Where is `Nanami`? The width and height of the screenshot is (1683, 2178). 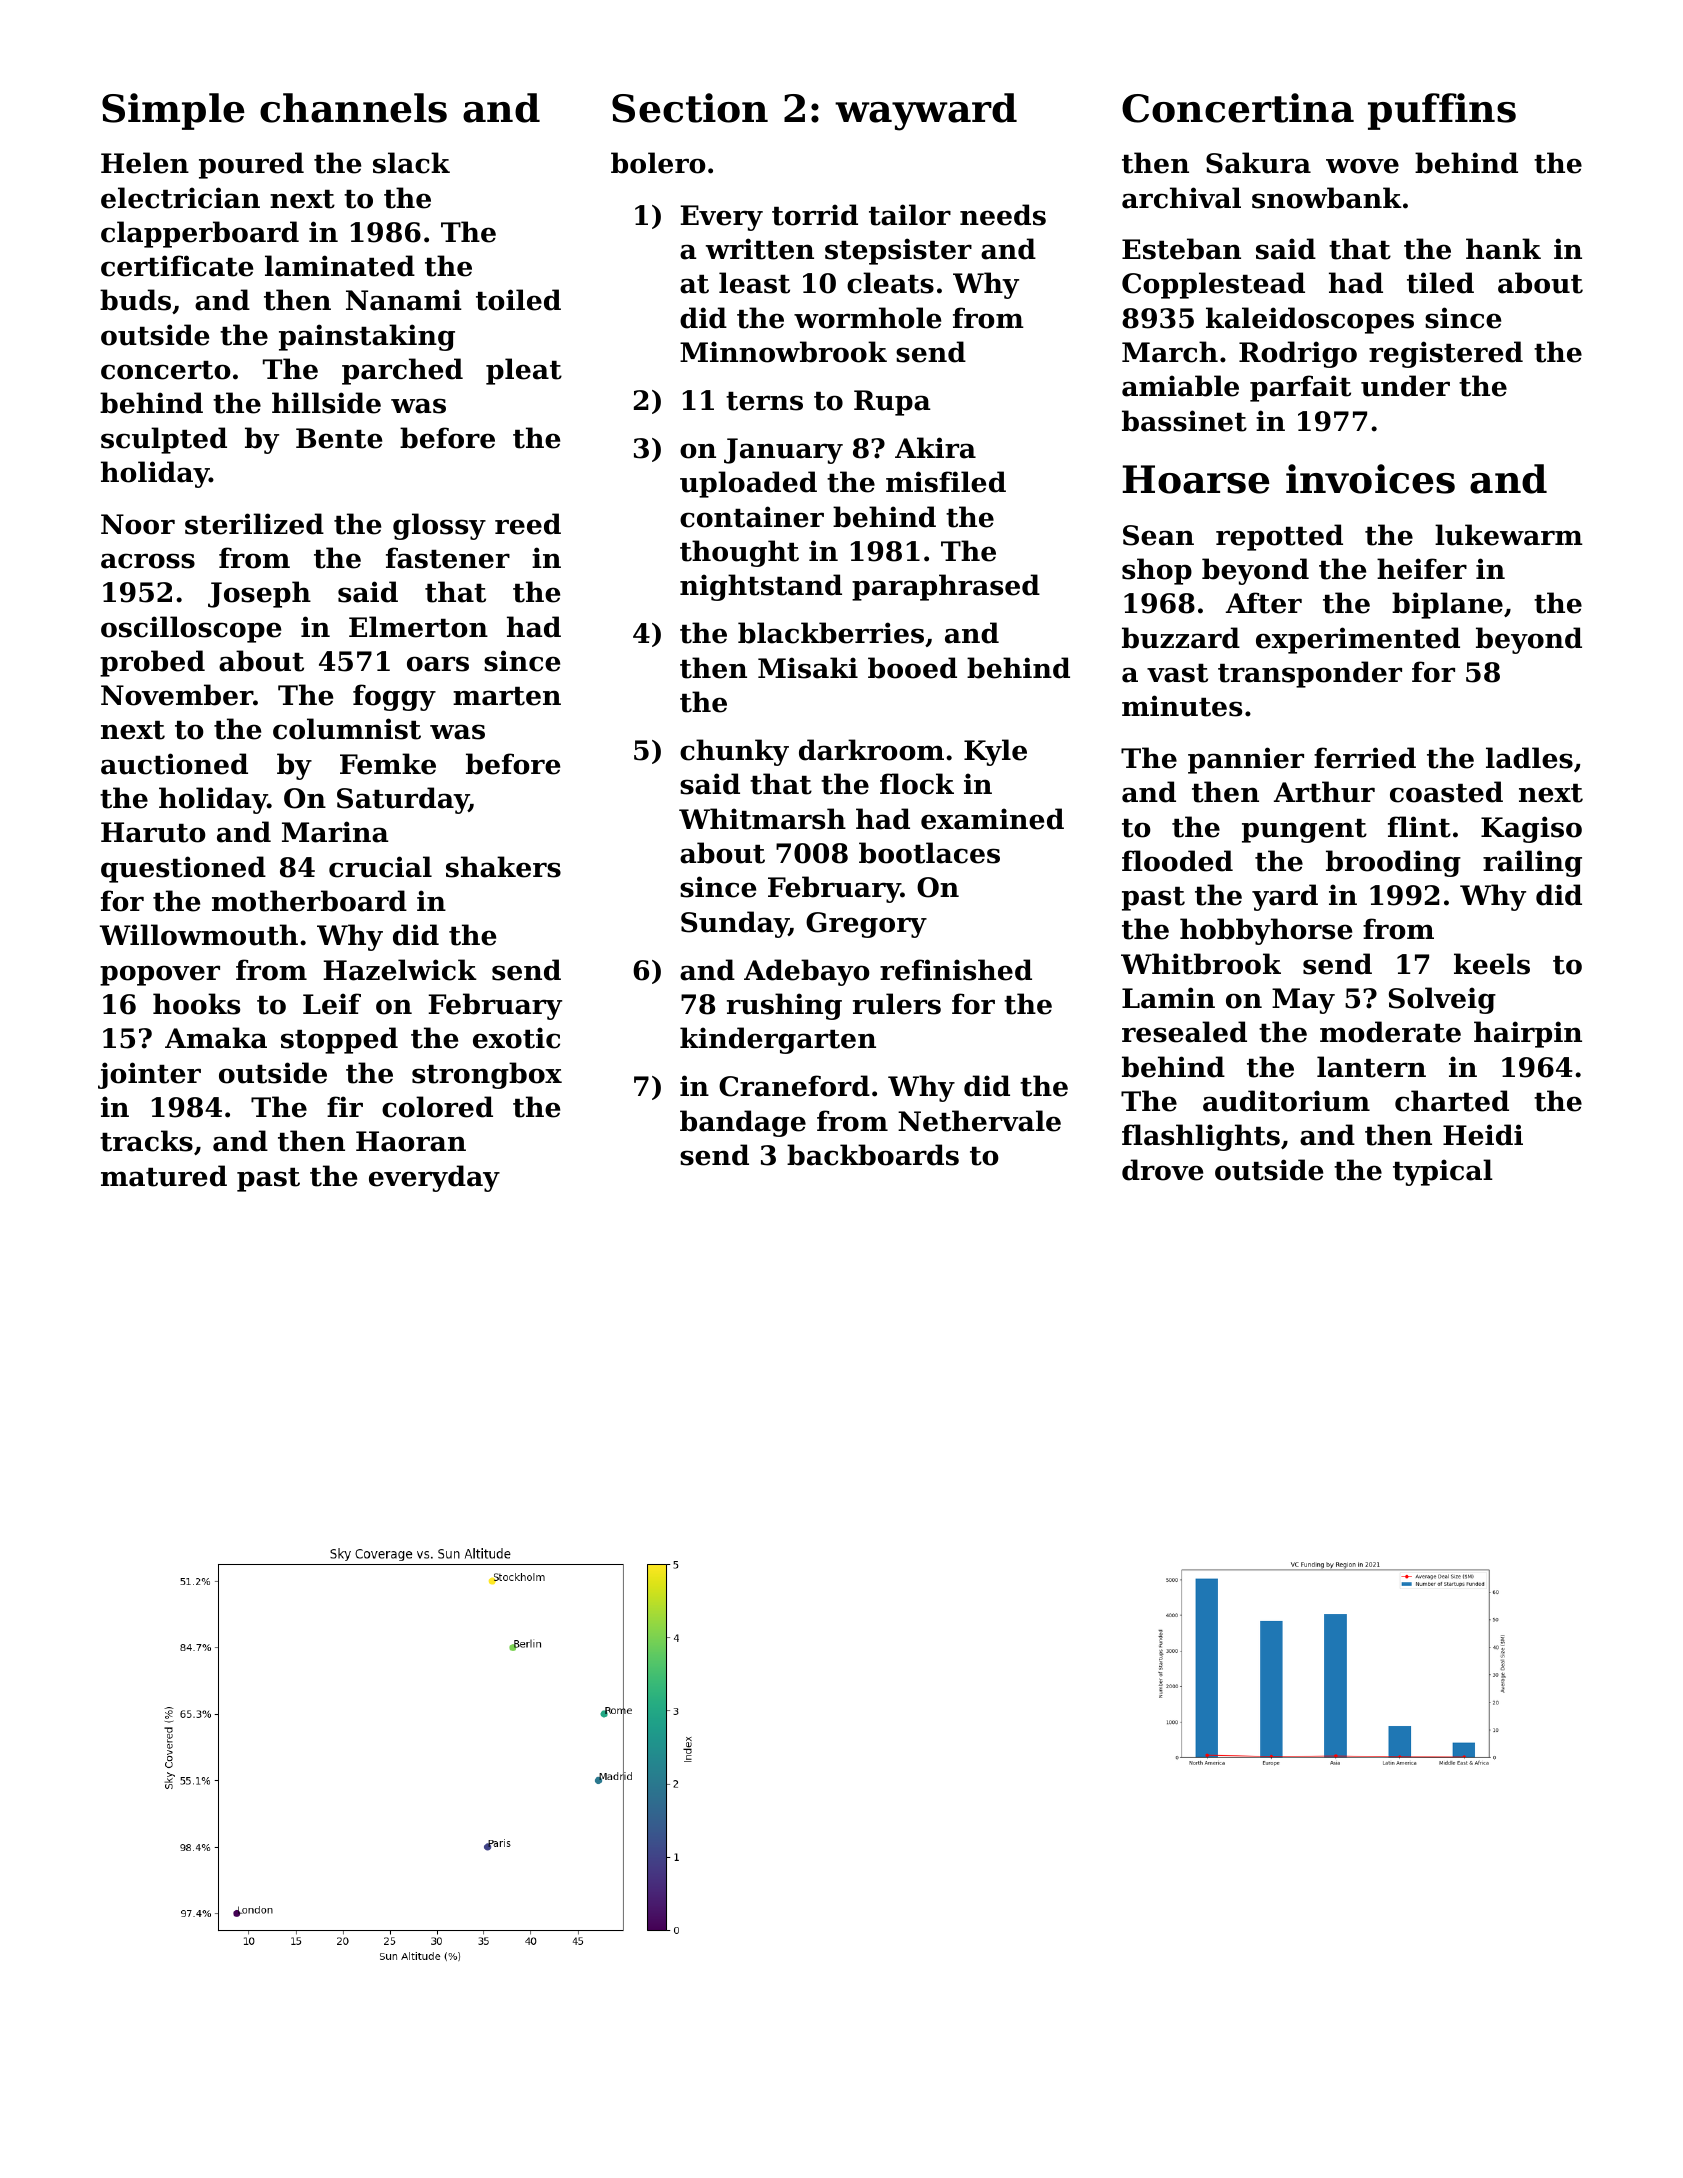
Nanami is located at coordinates (404, 300).
